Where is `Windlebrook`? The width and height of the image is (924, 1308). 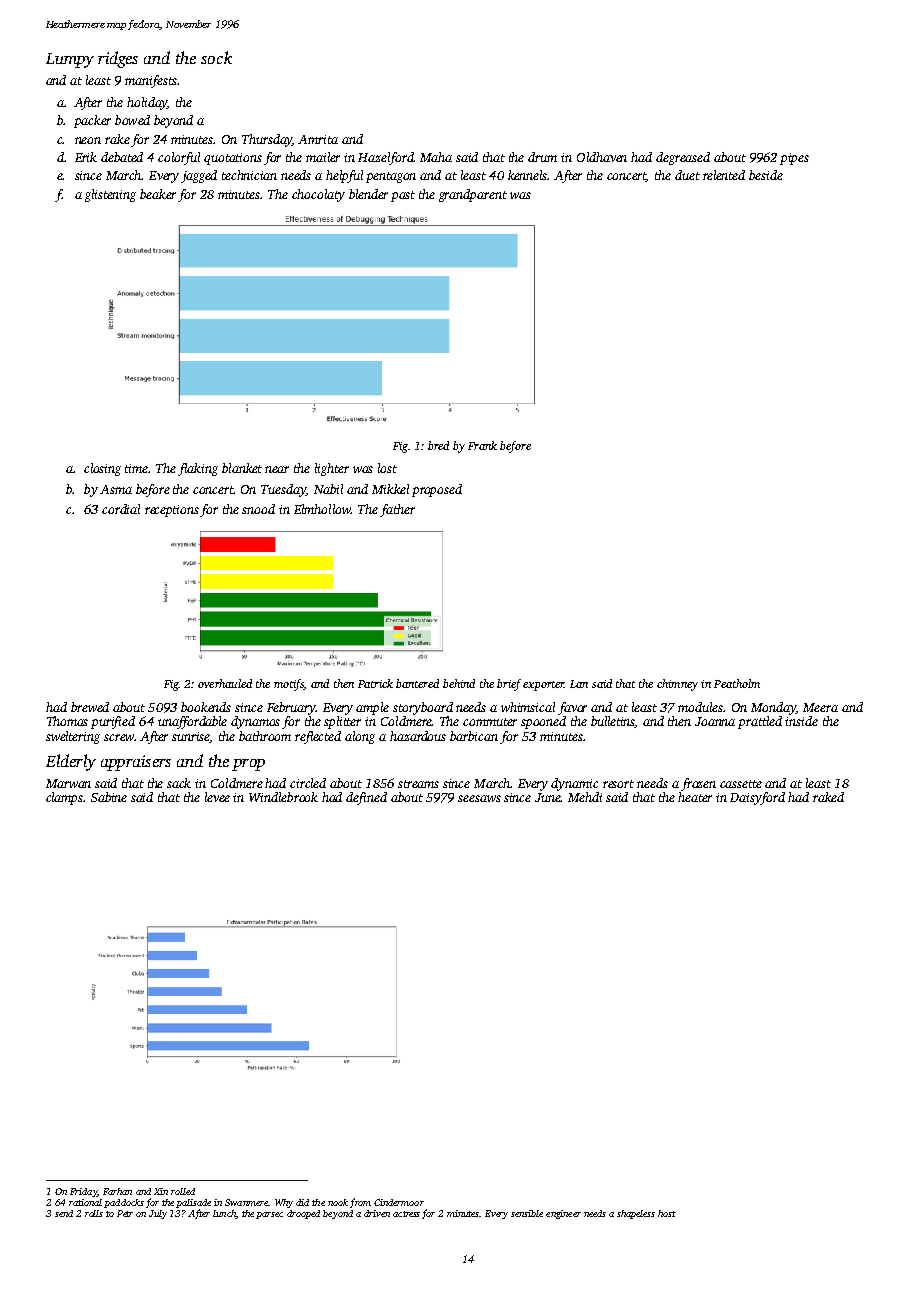 Windlebrook is located at coordinates (283, 797).
